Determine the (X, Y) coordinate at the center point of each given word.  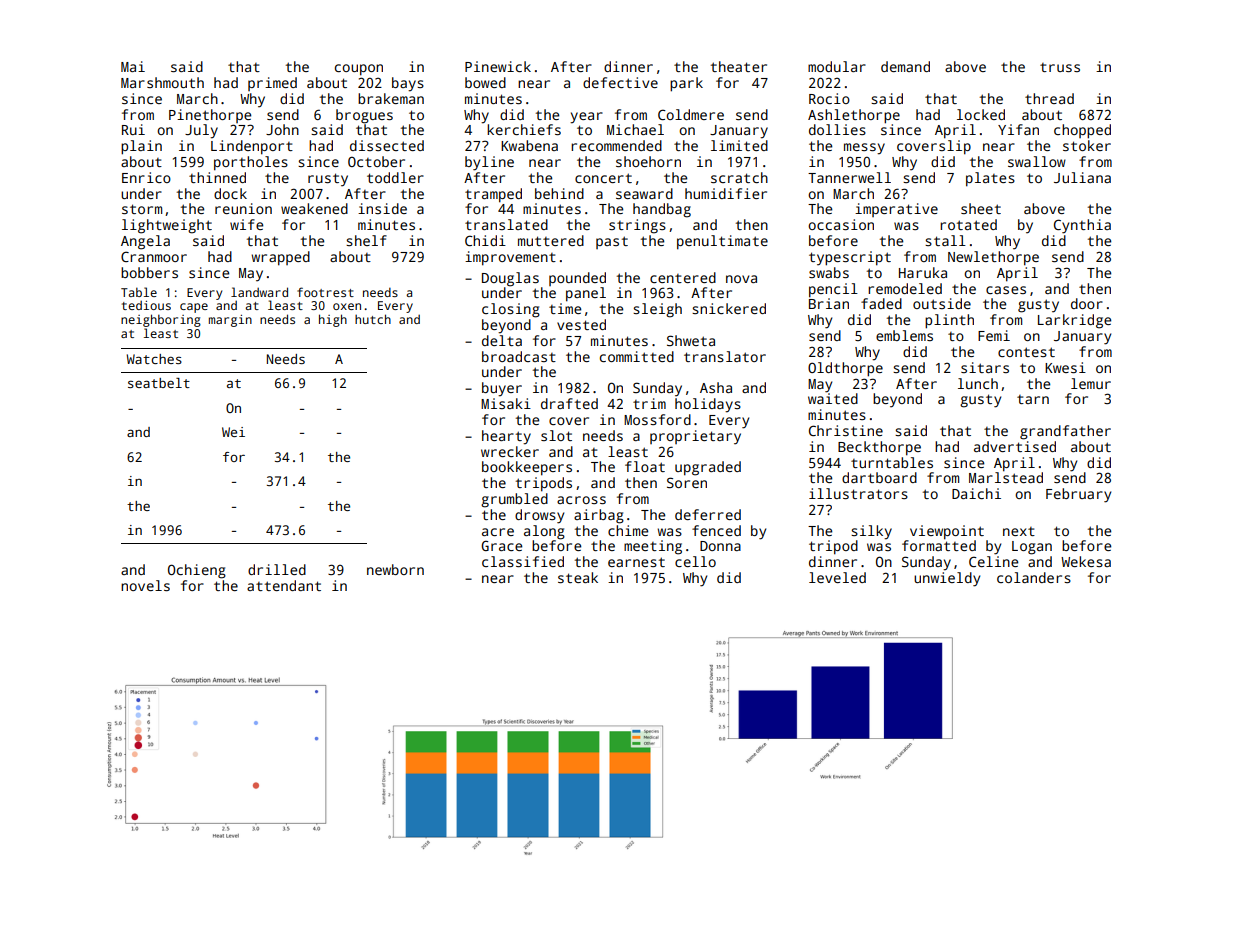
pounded (577, 279)
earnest (636, 562)
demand (905, 66)
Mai (133, 66)
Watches (154, 359)
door (1087, 303)
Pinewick (498, 66)
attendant (284, 585)
